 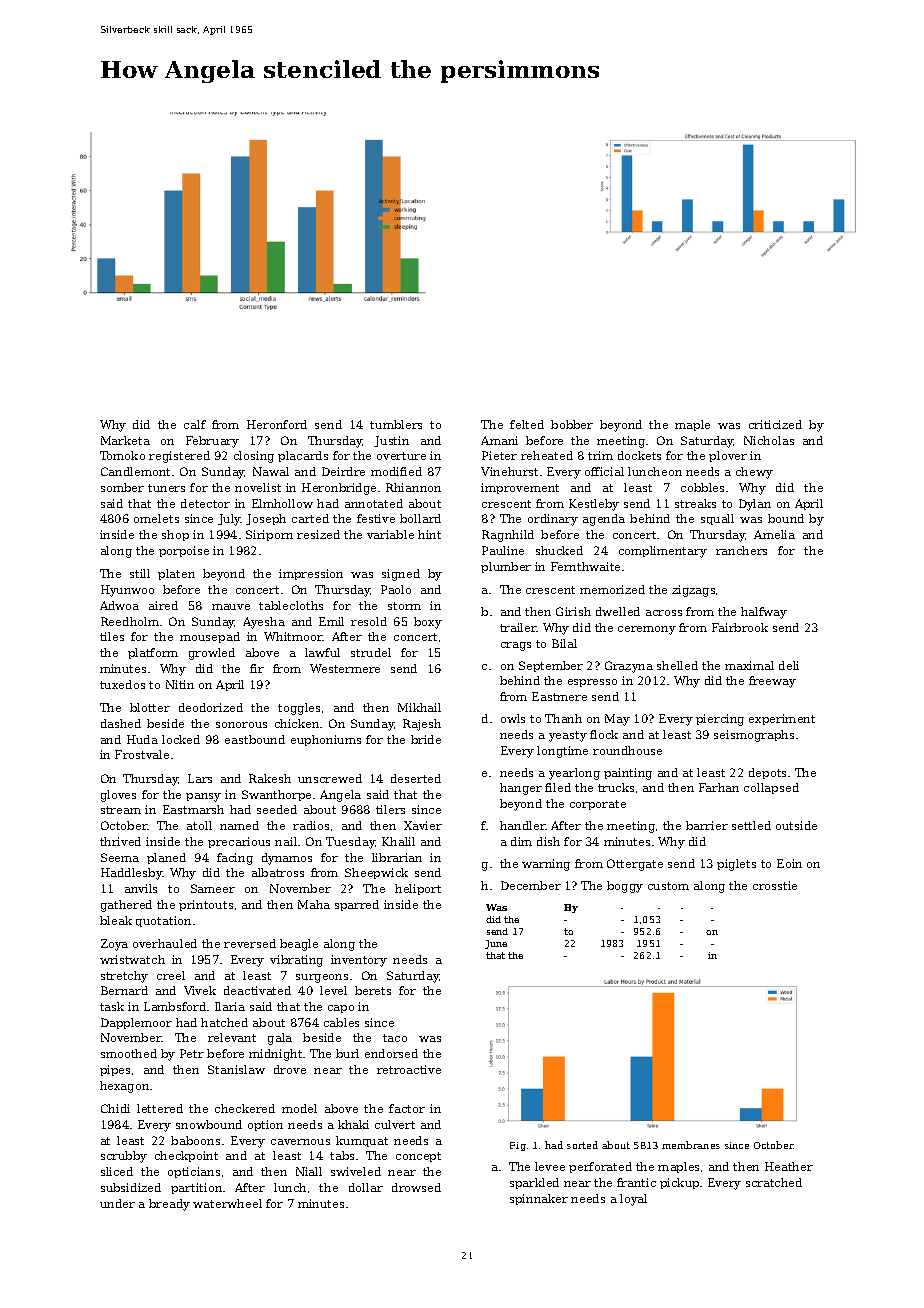 I want to click on strudel, so click(x=371, y=652).
